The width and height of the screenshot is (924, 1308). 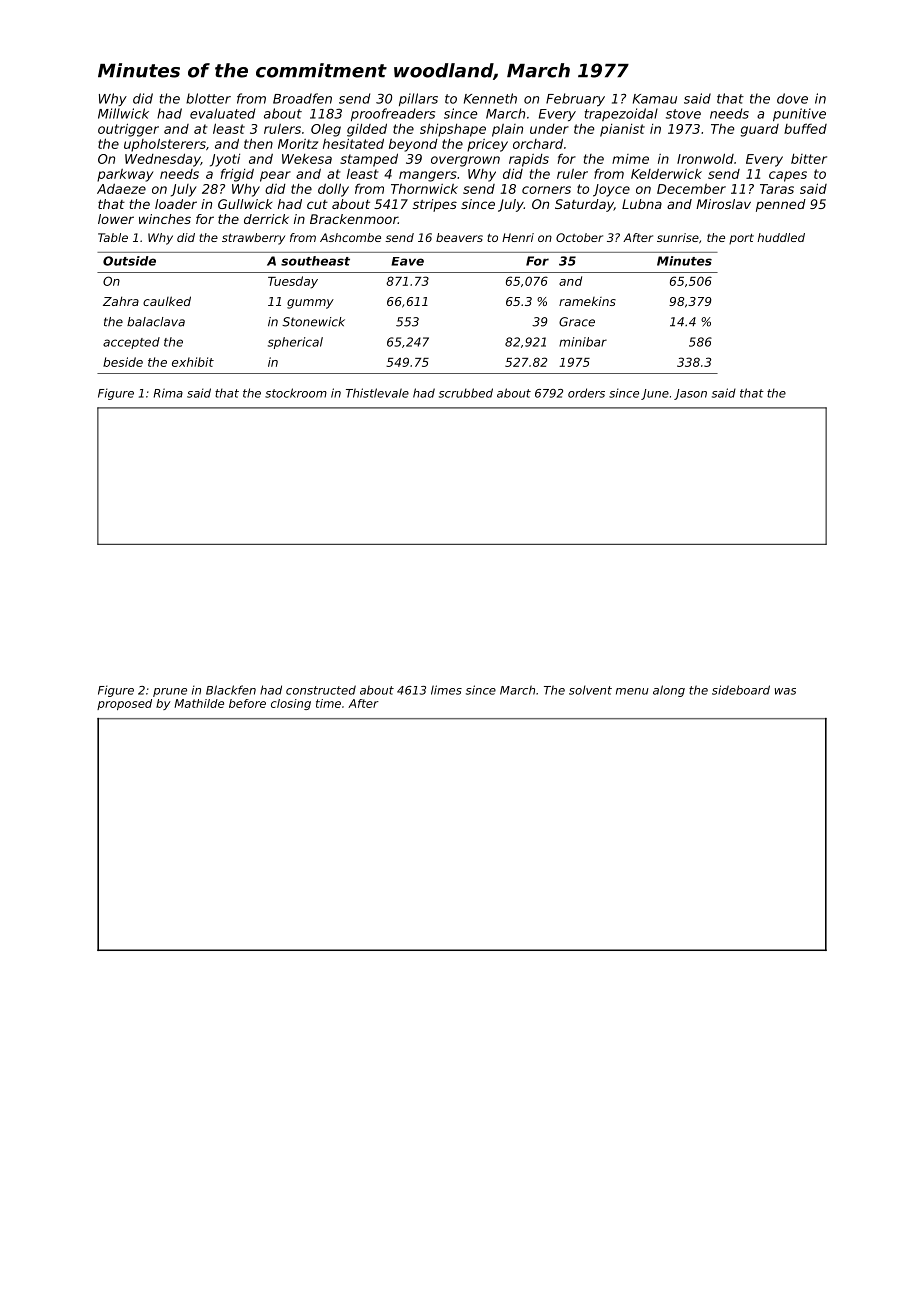 What do you see at coordinates (587, 301) in the screenshot?
I see `ramekins` at bounding box center [587, 301].
